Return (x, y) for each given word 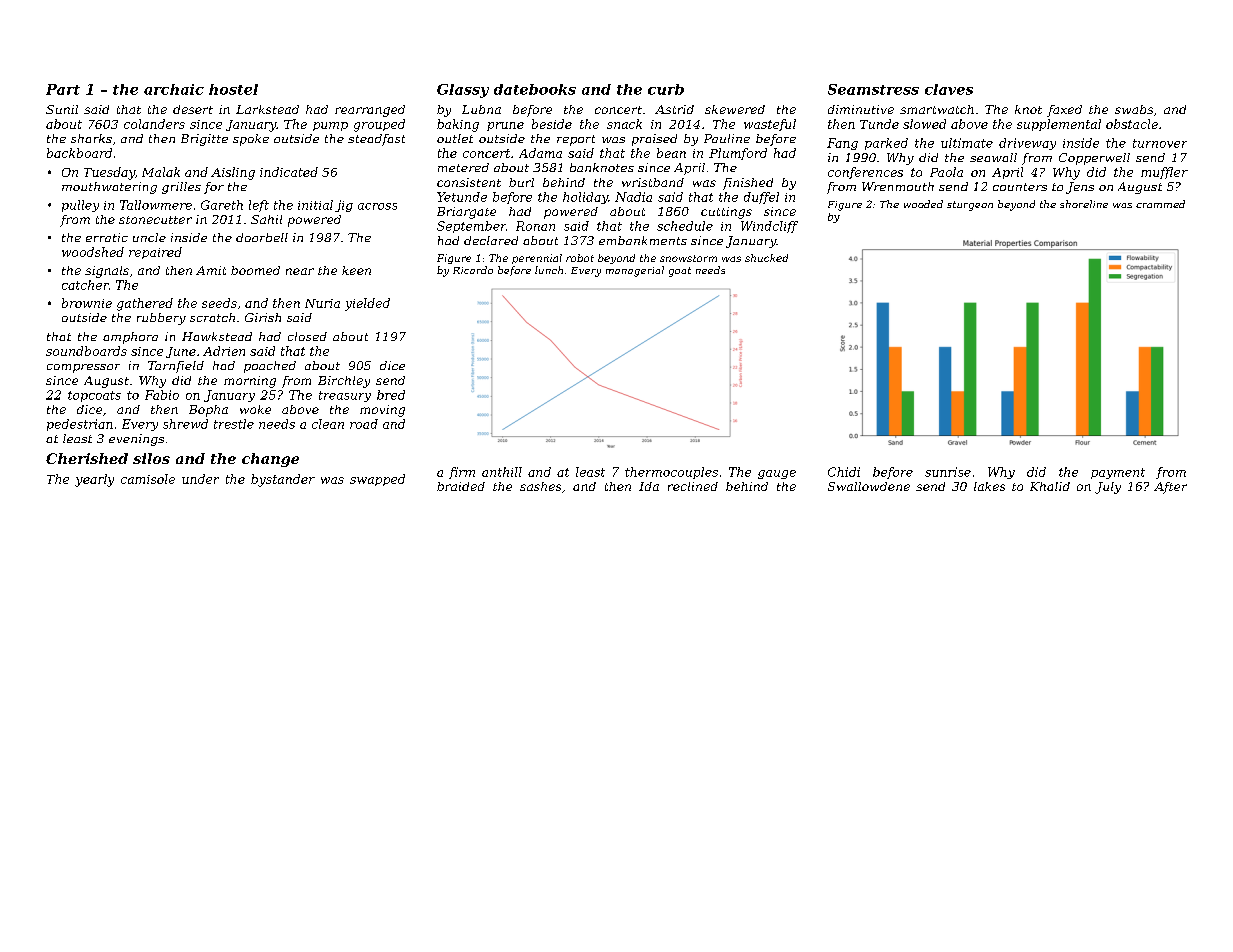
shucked (766, 258)
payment (1118, 473)
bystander (283, 480)
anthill (502, 472)
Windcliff (769, 227)
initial (315, 205)
